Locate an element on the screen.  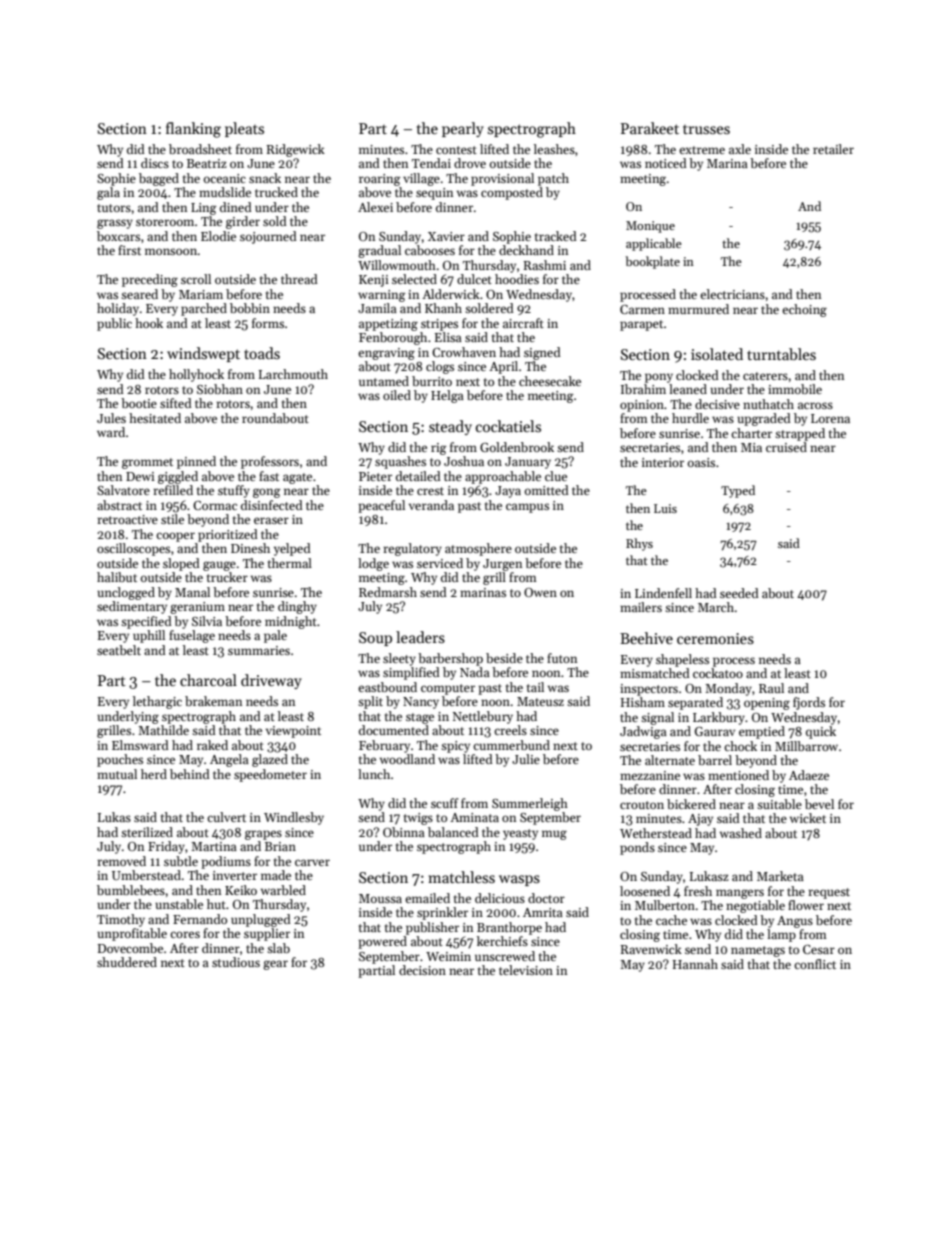
summaries is located at coordinates (259, 650).
